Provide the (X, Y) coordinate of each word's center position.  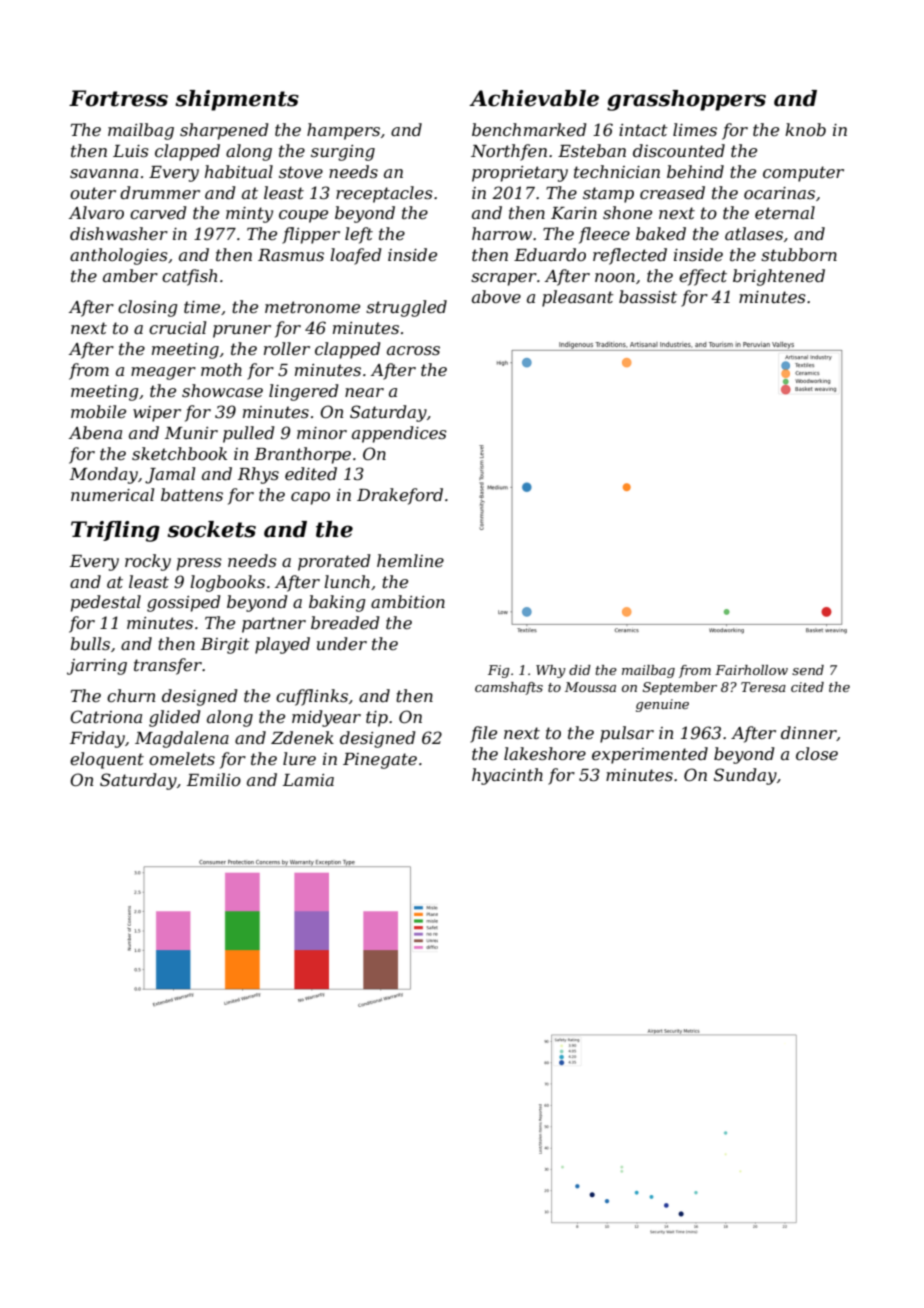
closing (147, 308)
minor (322, 433)
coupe (303, 216)
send (808, 670)
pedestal (106, 603)
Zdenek (302, 737)
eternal (785, 212)
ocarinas (779, 193)
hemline (410, 560)
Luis (131, 151)
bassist (648, 296)
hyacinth (507, 776)
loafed (355, 256)
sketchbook (179, 453)
